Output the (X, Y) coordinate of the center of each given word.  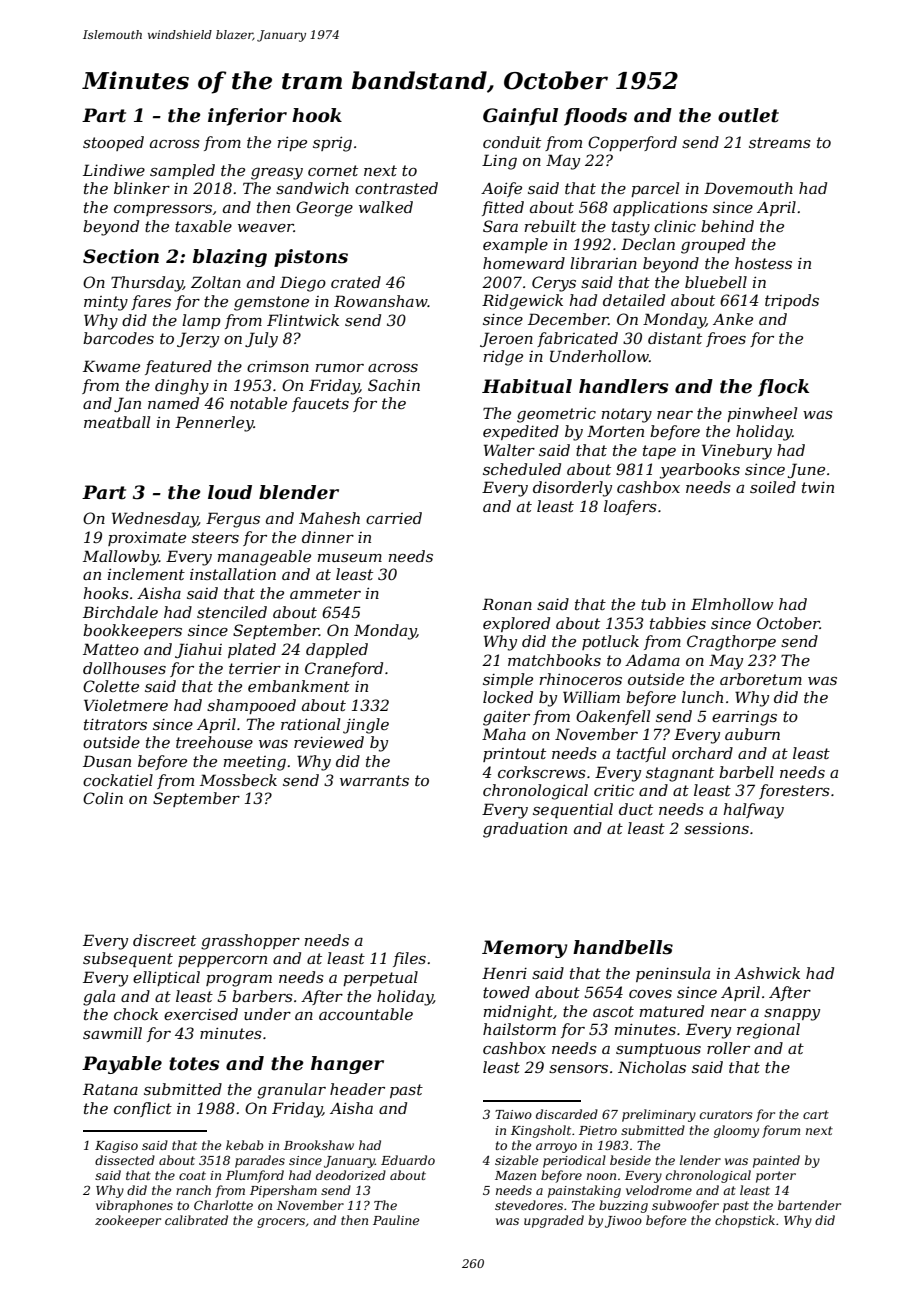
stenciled (232, 612)
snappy (792, 1015)
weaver (266, 228)
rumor (339, 368)
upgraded (554, 1221)
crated (356, 282)
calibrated (196, 1220)
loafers (630, 507)
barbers (262, 996)
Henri (504, 973)
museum (349, 558)
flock (783, 388)
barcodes (118, 338)
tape (659, 452)
